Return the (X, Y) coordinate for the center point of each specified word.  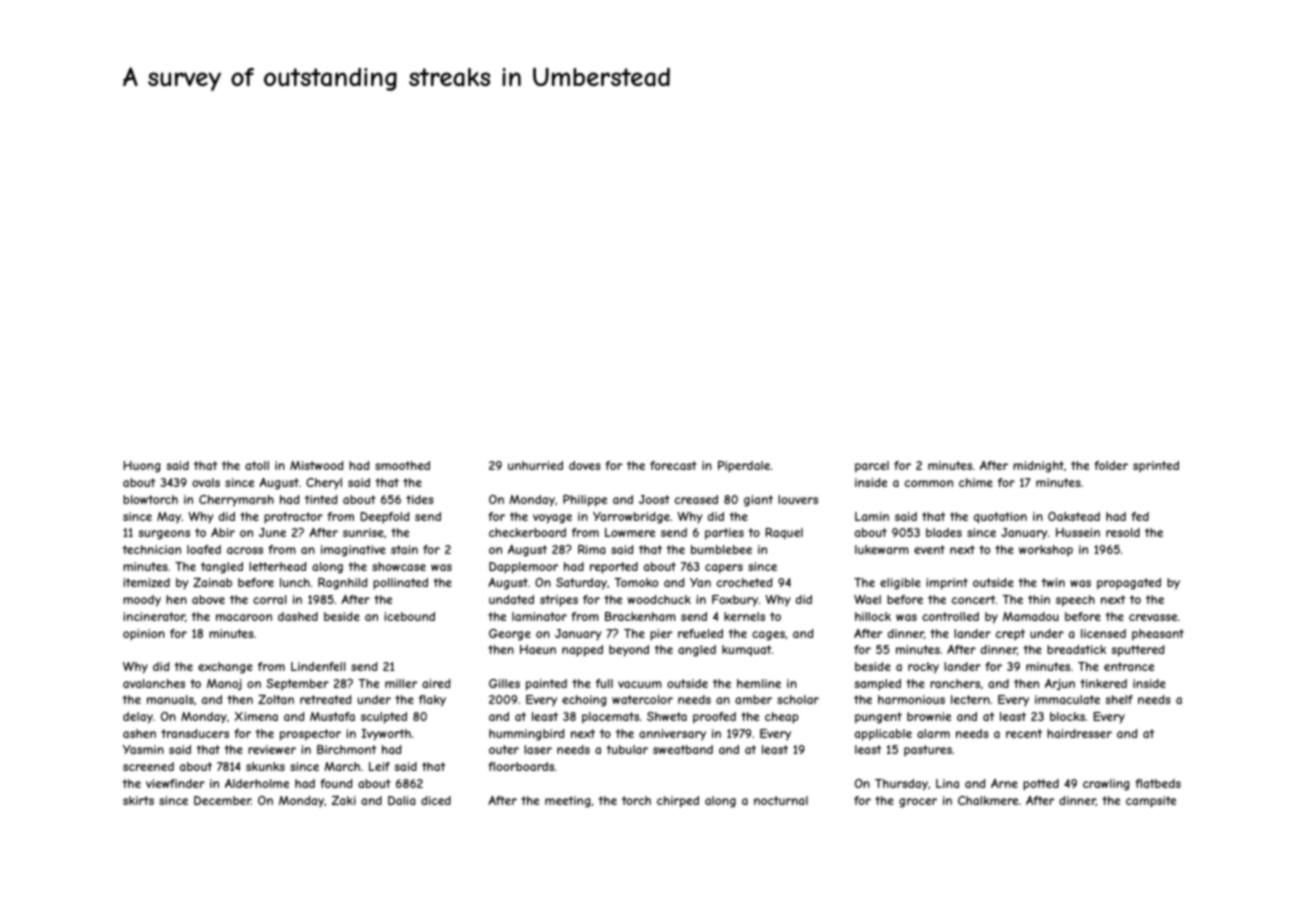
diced (436, 800)
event (929, 549)
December (222, 800)
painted (546, 685)
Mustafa (332, 716)
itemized (146, 582)
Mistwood (316, 465)
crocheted (744, 582)
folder (1111, 465)
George (510, 635)
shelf (1119, 699)
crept (1010, 634)
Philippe (585, 501)
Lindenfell (318, 666)
